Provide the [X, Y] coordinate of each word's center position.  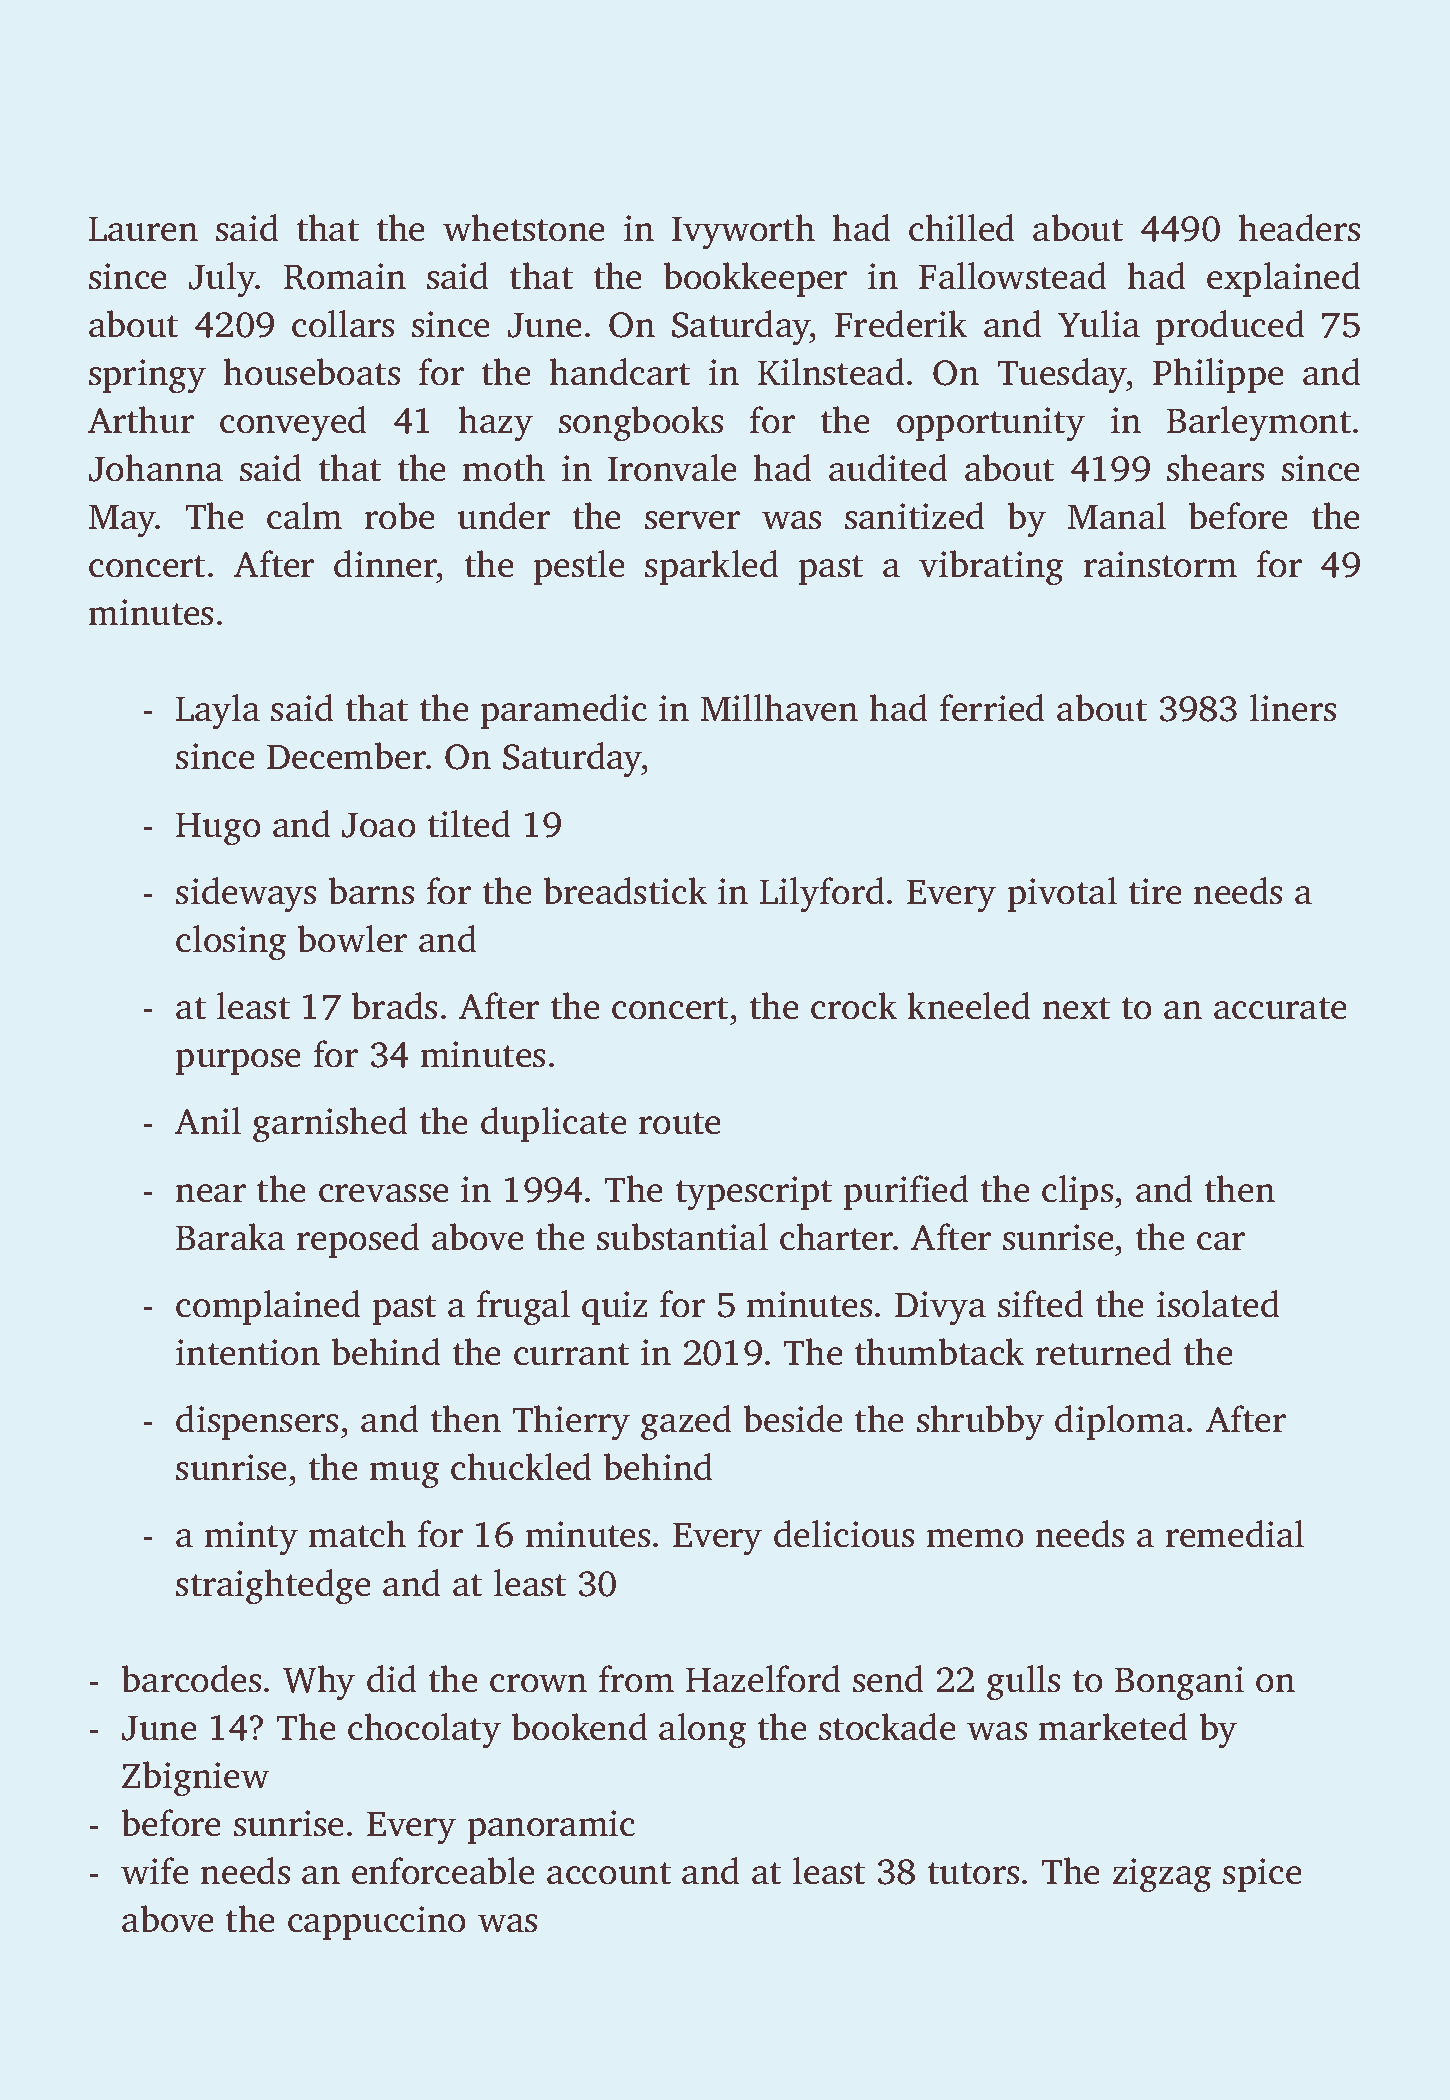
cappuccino [377, 1923]
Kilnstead [831, 372]
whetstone [524, 228]
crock [854, 1006]
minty [251, 1538]
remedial [1235, 1534]
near [210, 1193]
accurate [1280, 1008]
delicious [844, 1534]
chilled [962, 228]
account [609, 1873]
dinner [385, 564]
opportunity [991, 424]
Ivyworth [743, 232]
